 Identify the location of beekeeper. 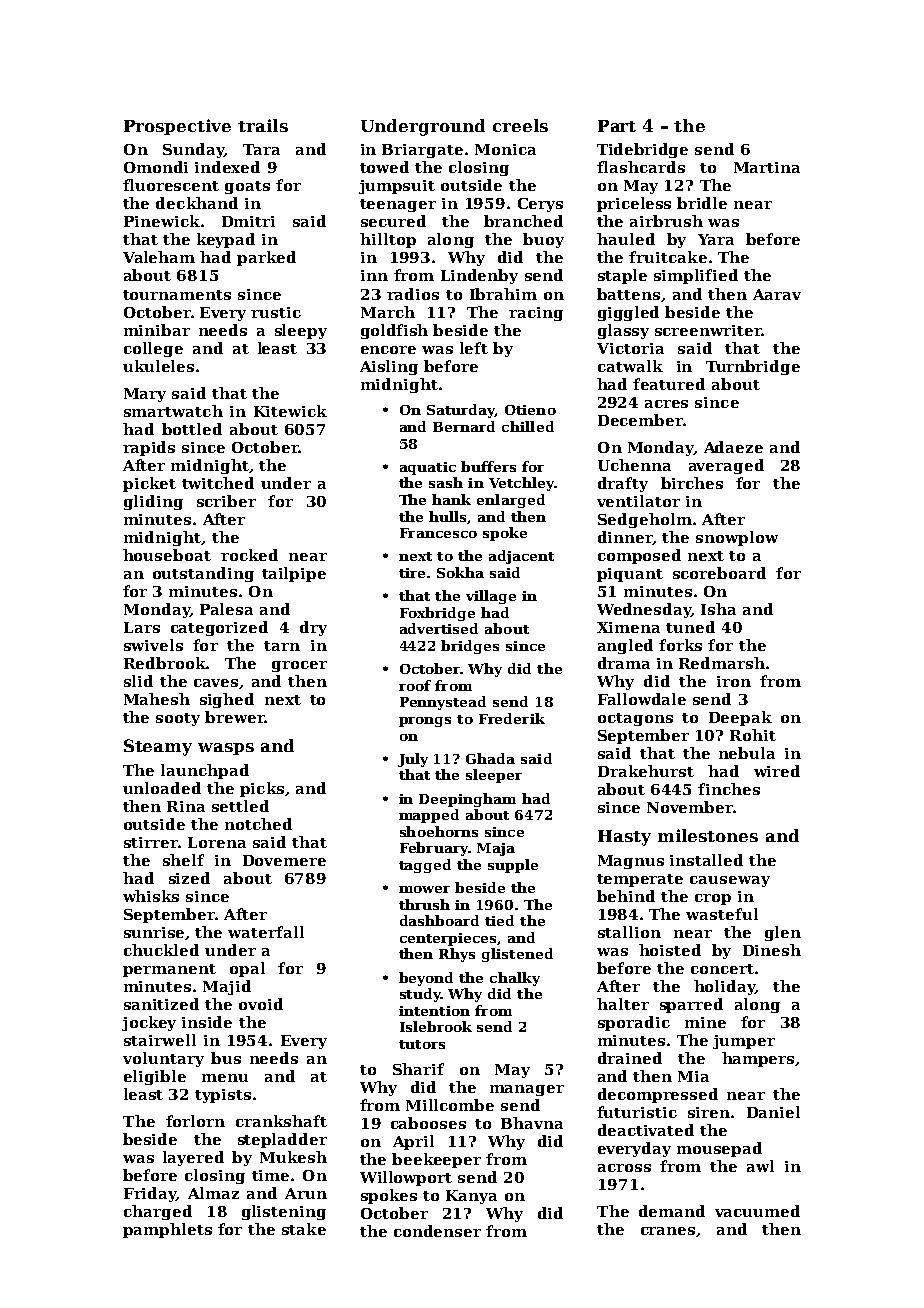
(436, 1160).
